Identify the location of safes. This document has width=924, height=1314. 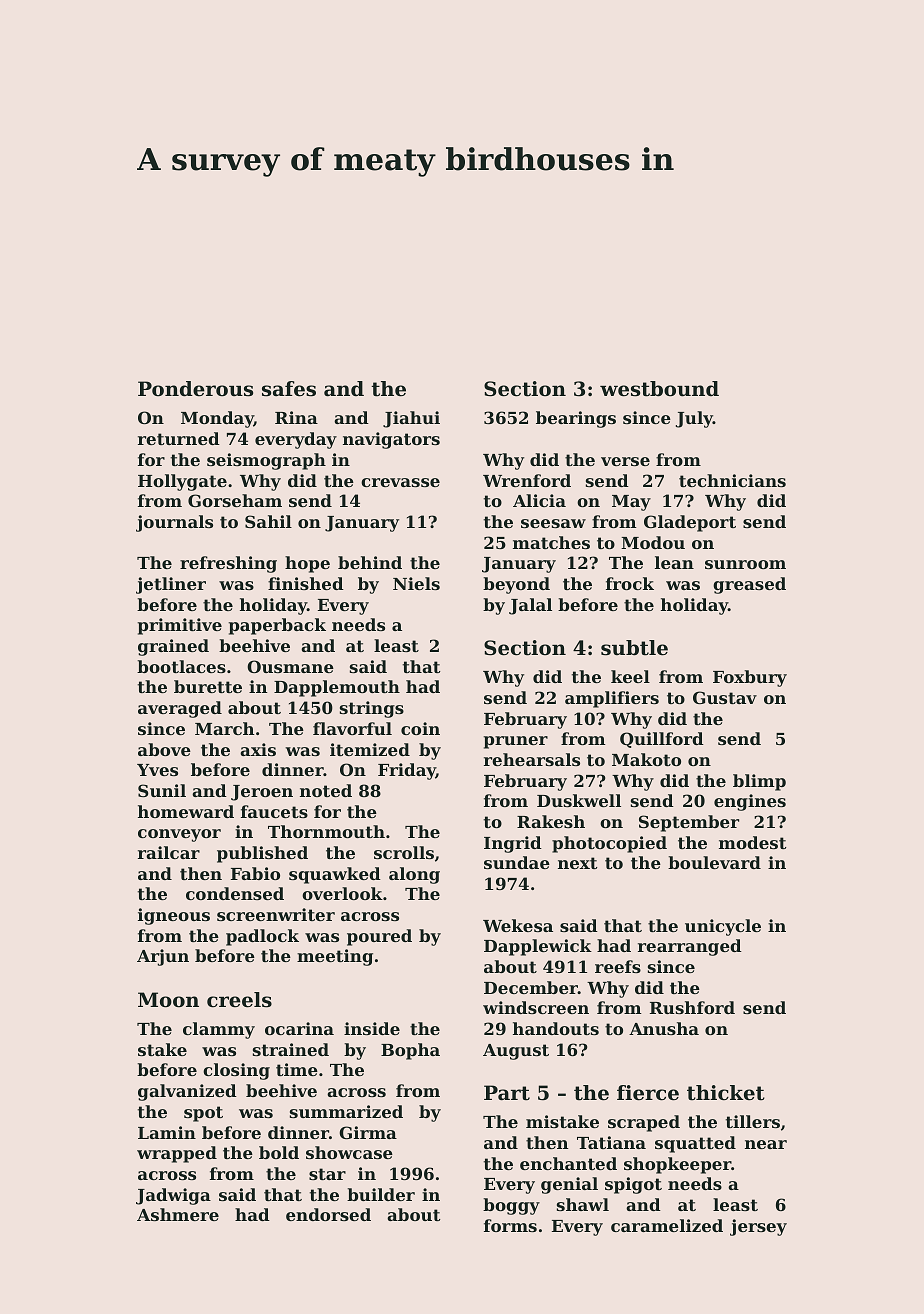
(289, 389).
